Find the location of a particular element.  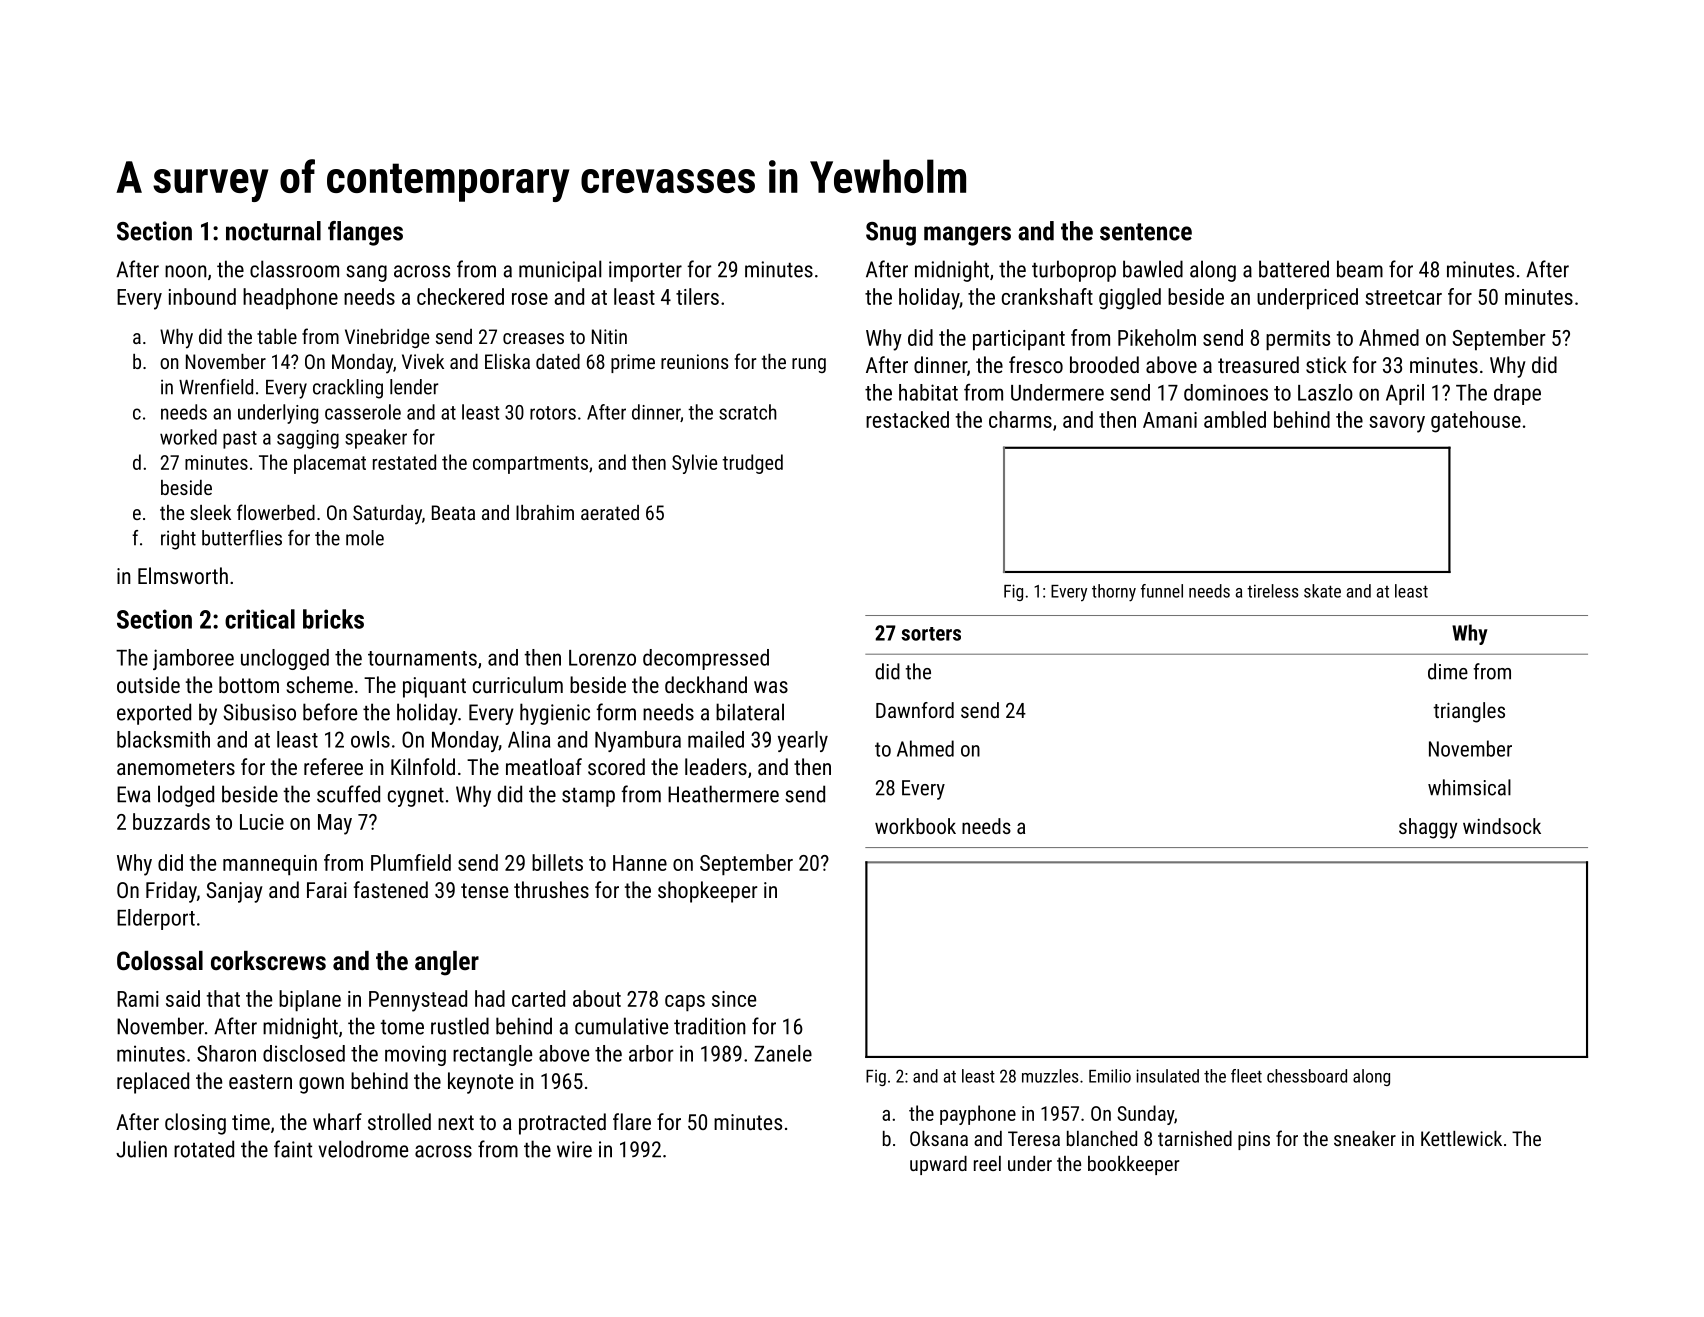

Elmsworth is located at coordinates (183, 575).
